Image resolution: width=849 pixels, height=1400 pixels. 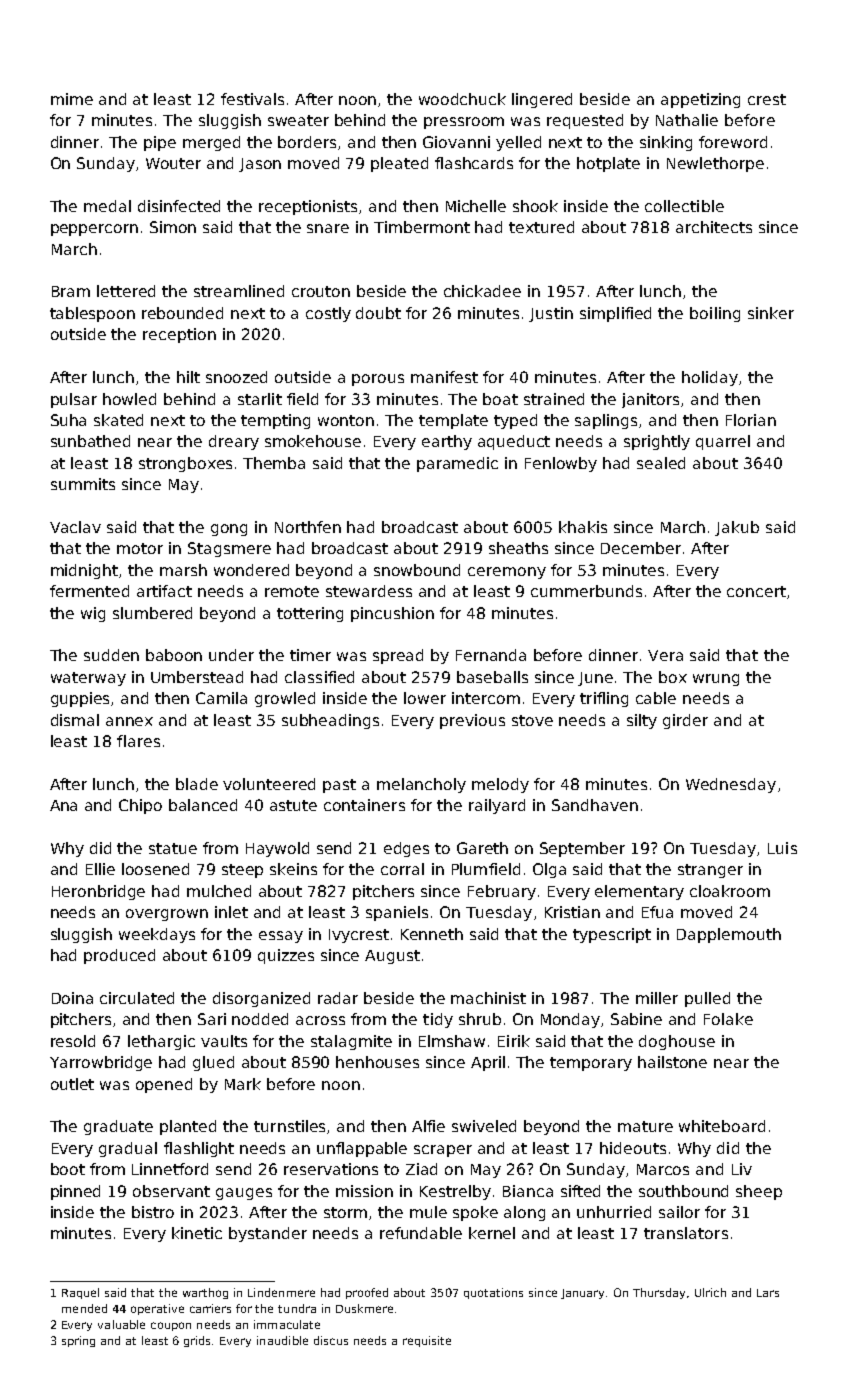 What do you see at coordinates (252, 99) in the image?
I see `festivals` at bounding box center [252, 99].
